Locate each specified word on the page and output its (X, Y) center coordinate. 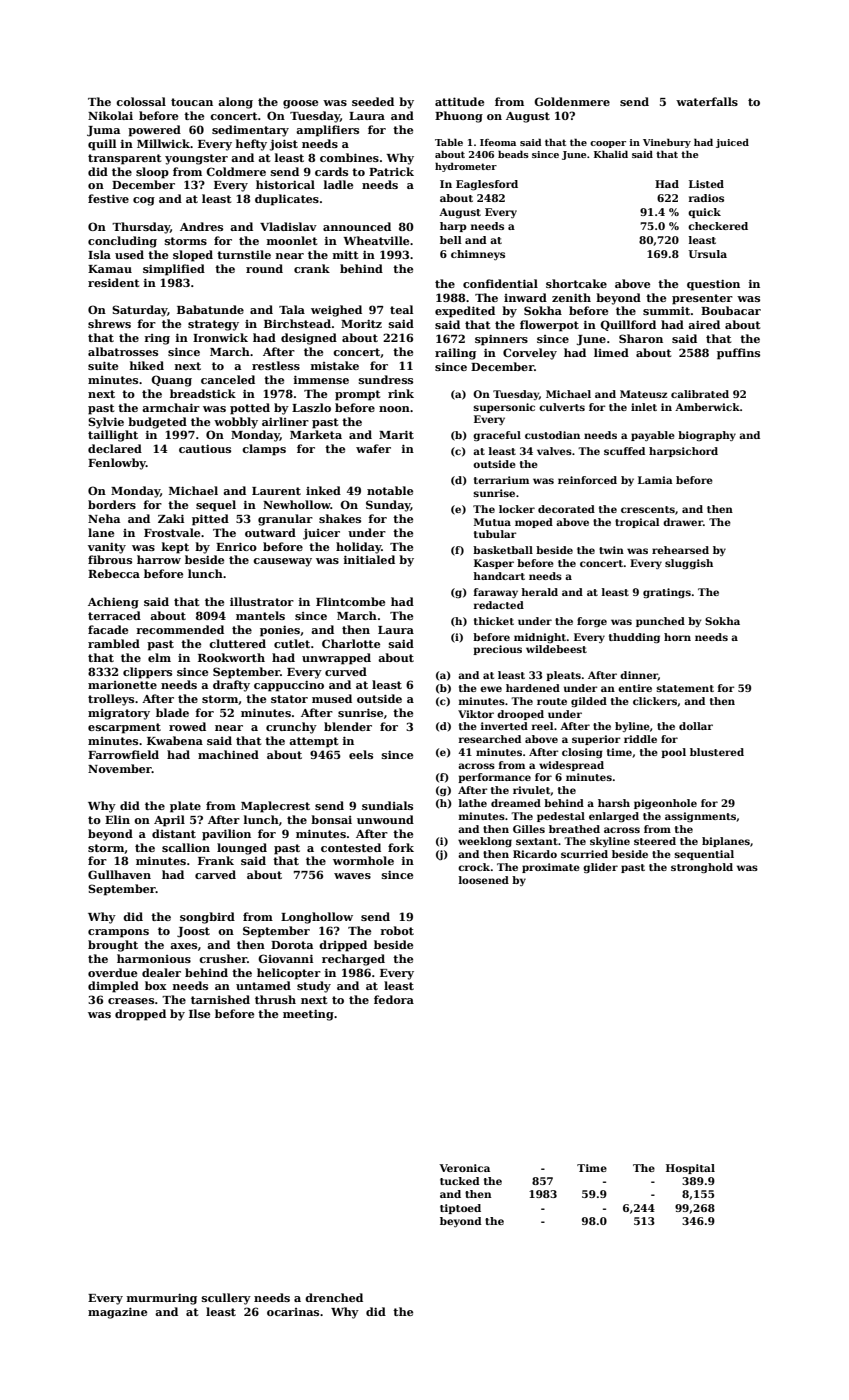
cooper (608, 144)
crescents (648, 509)
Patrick (391, 171)
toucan (192, 102)
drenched (334, 1297)
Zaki (171, 518)
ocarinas (293, 1312)
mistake (334, 365)
